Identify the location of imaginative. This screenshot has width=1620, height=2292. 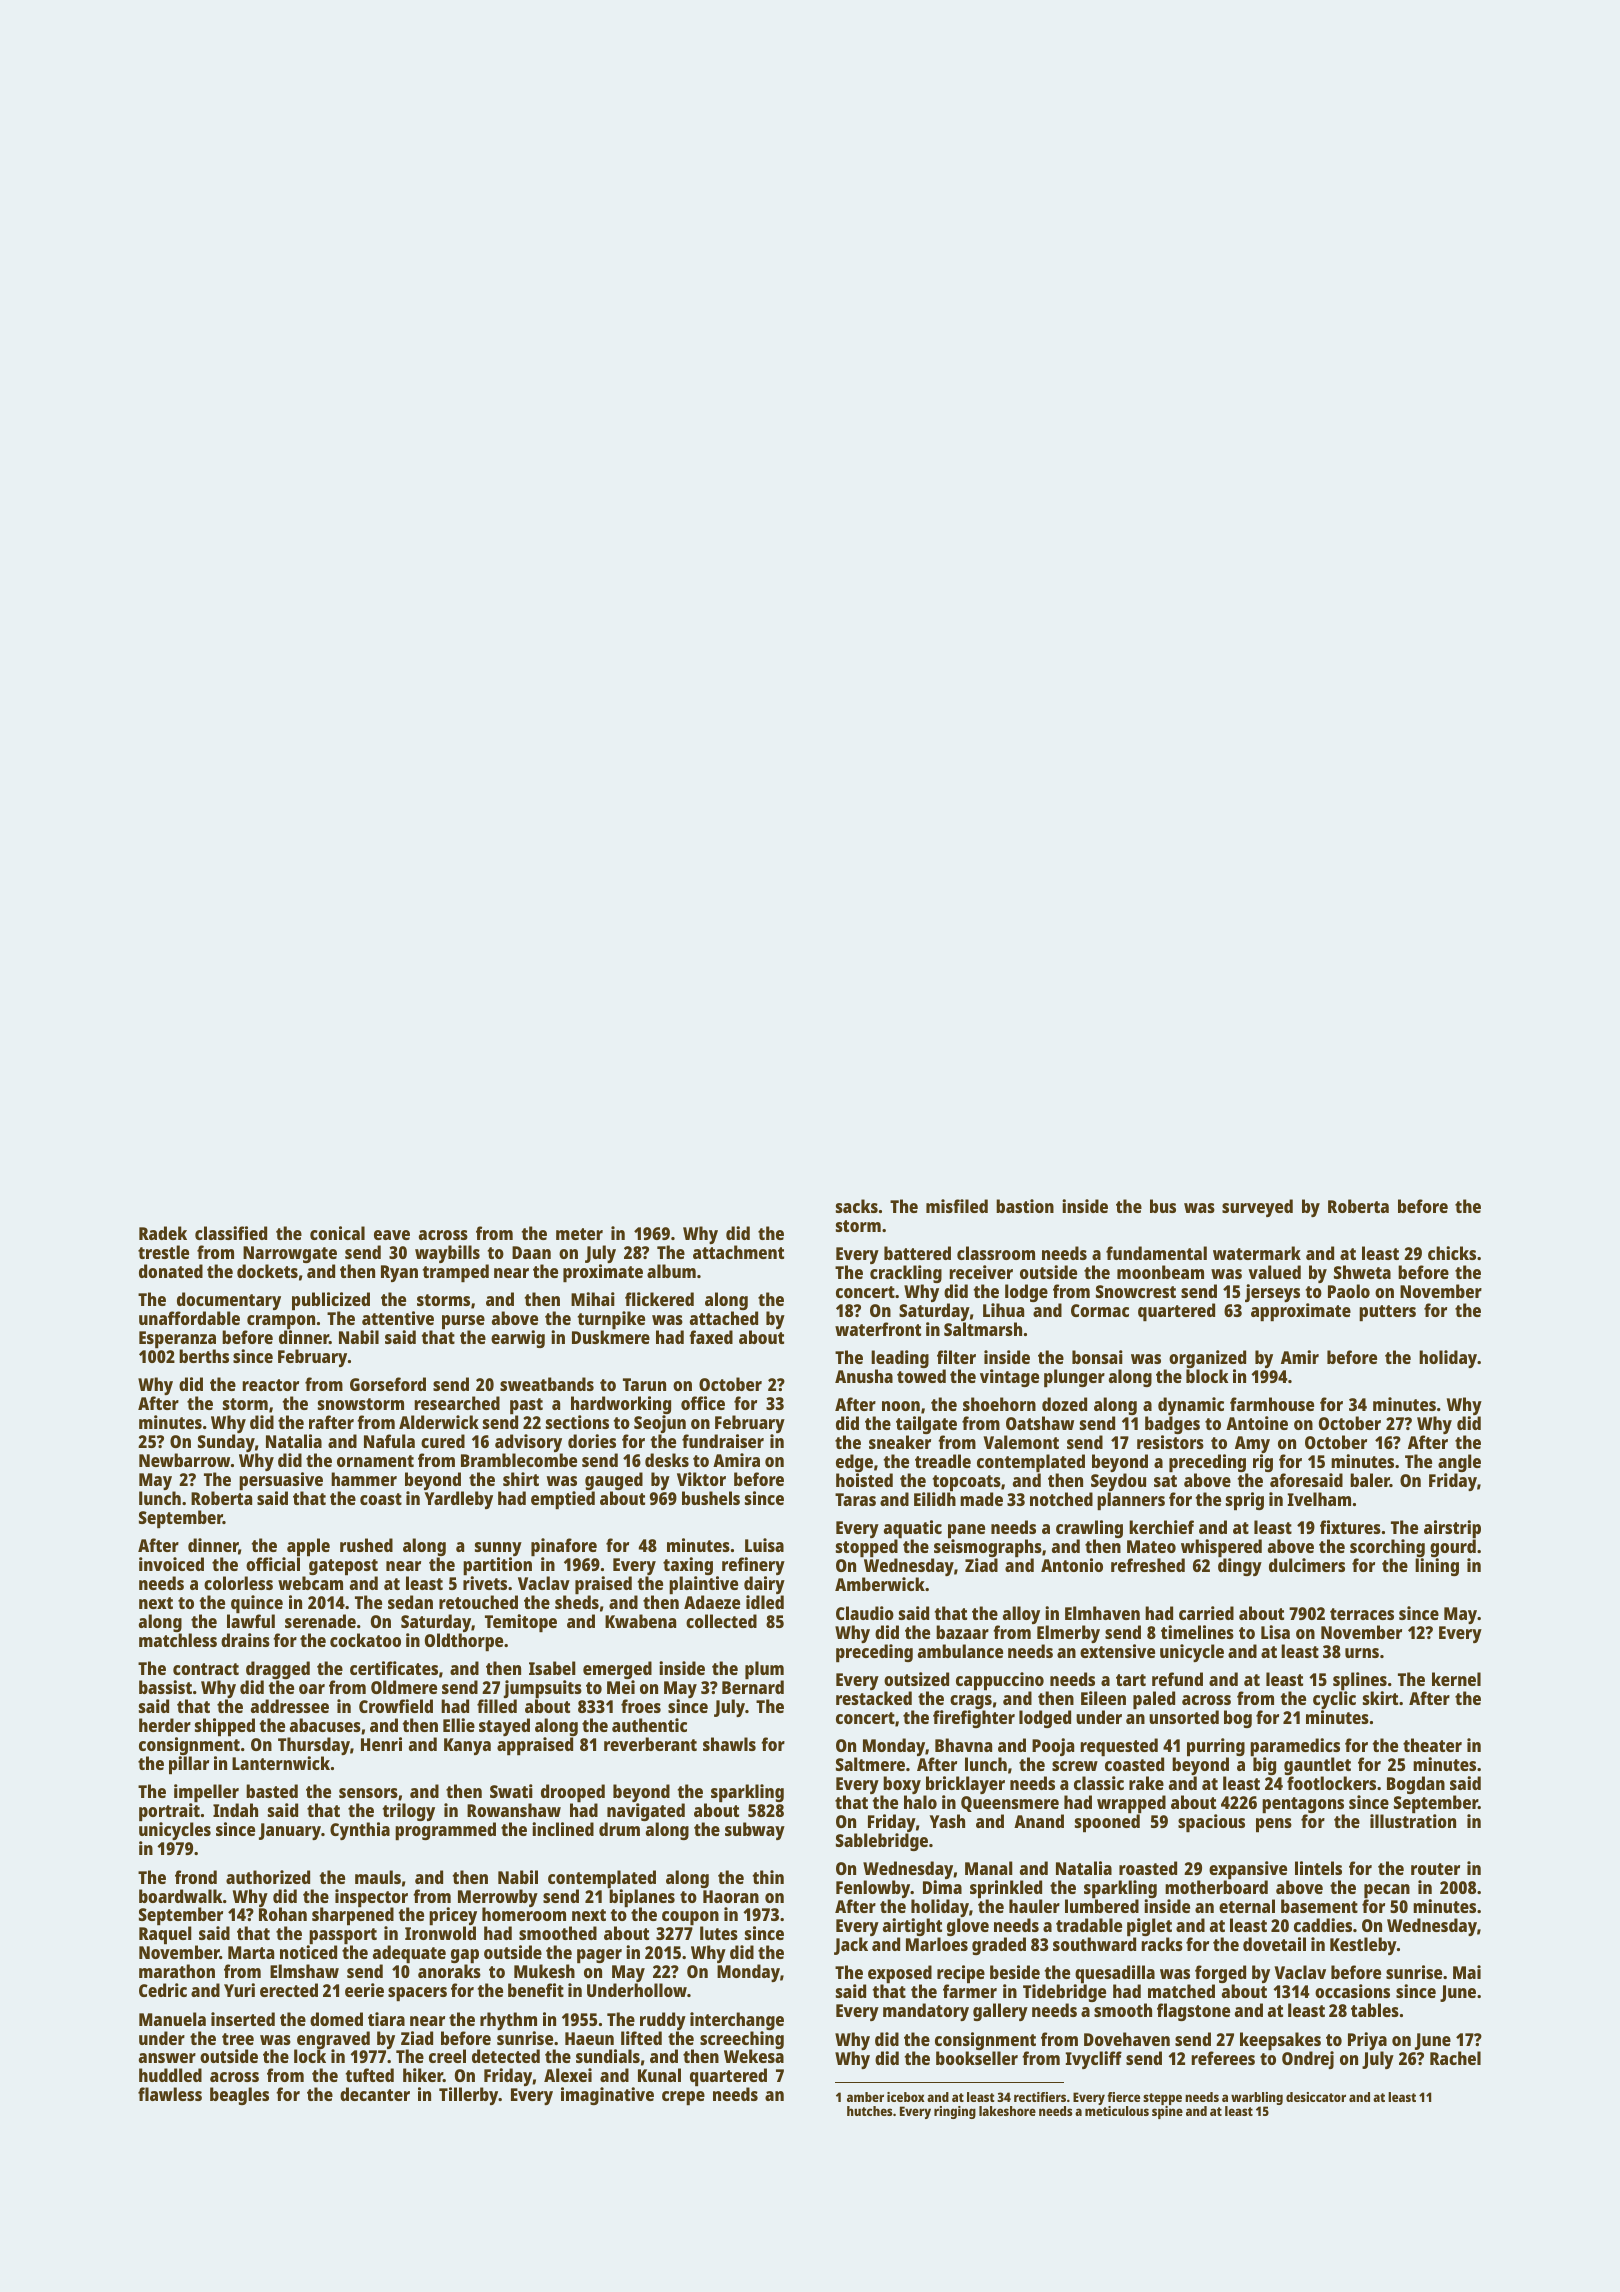
(607, 2096).
